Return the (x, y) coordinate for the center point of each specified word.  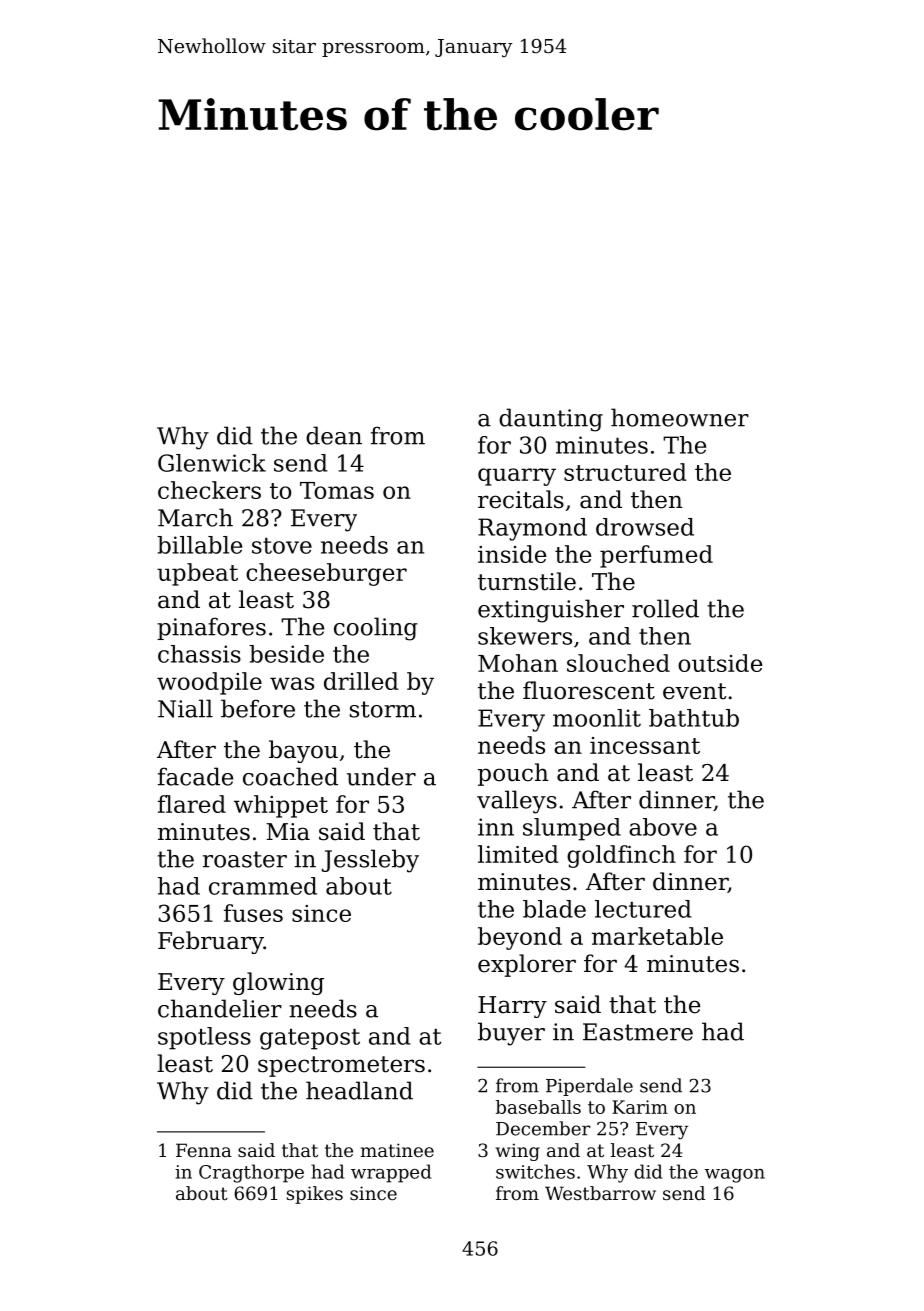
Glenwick (212, 463)
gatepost (310, 1039)
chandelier (220, 1008)
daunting (551, 420)
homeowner (680, 417)
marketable (657, 936)
